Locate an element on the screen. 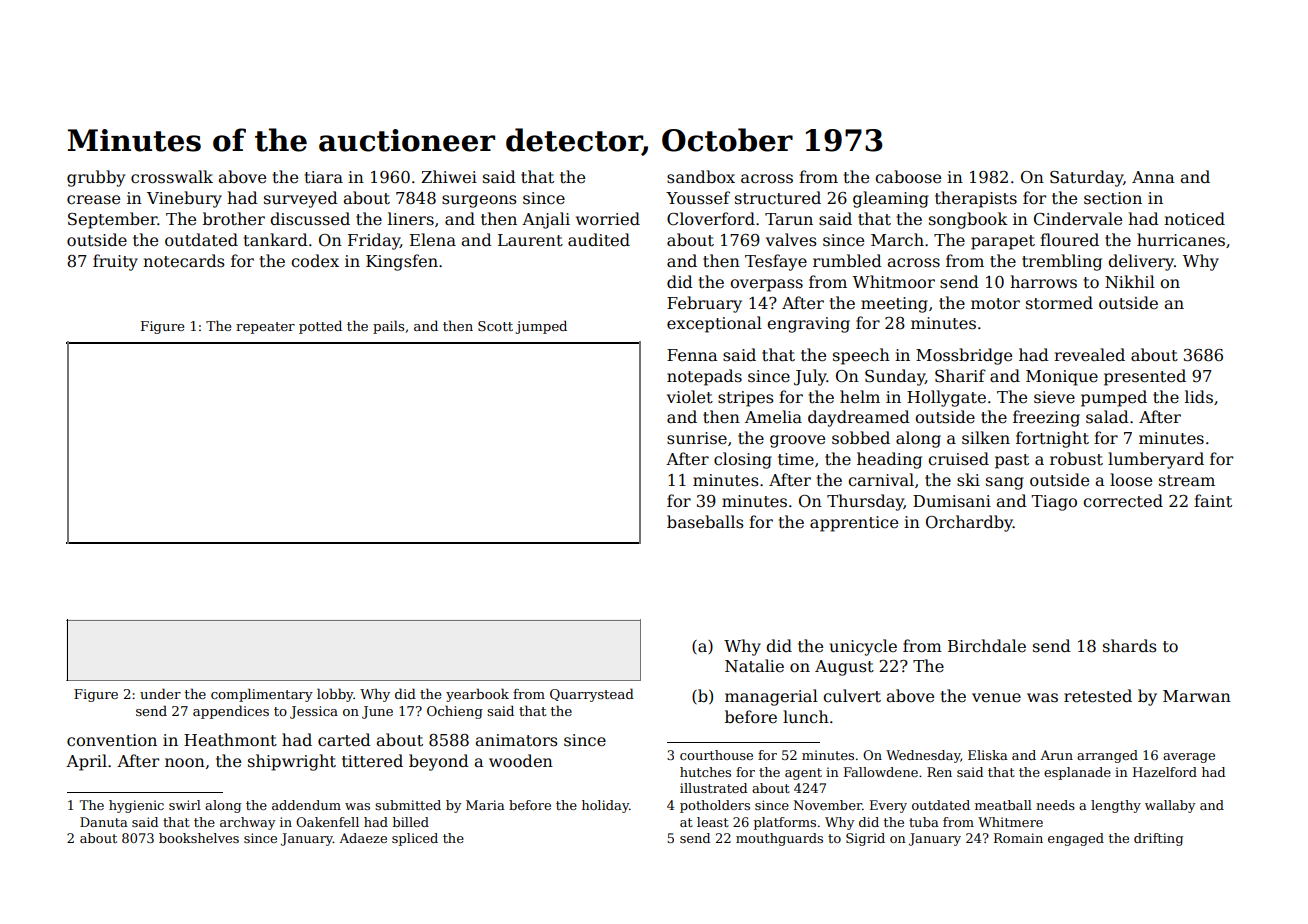  grubby is located at coordinates (96, 178).
